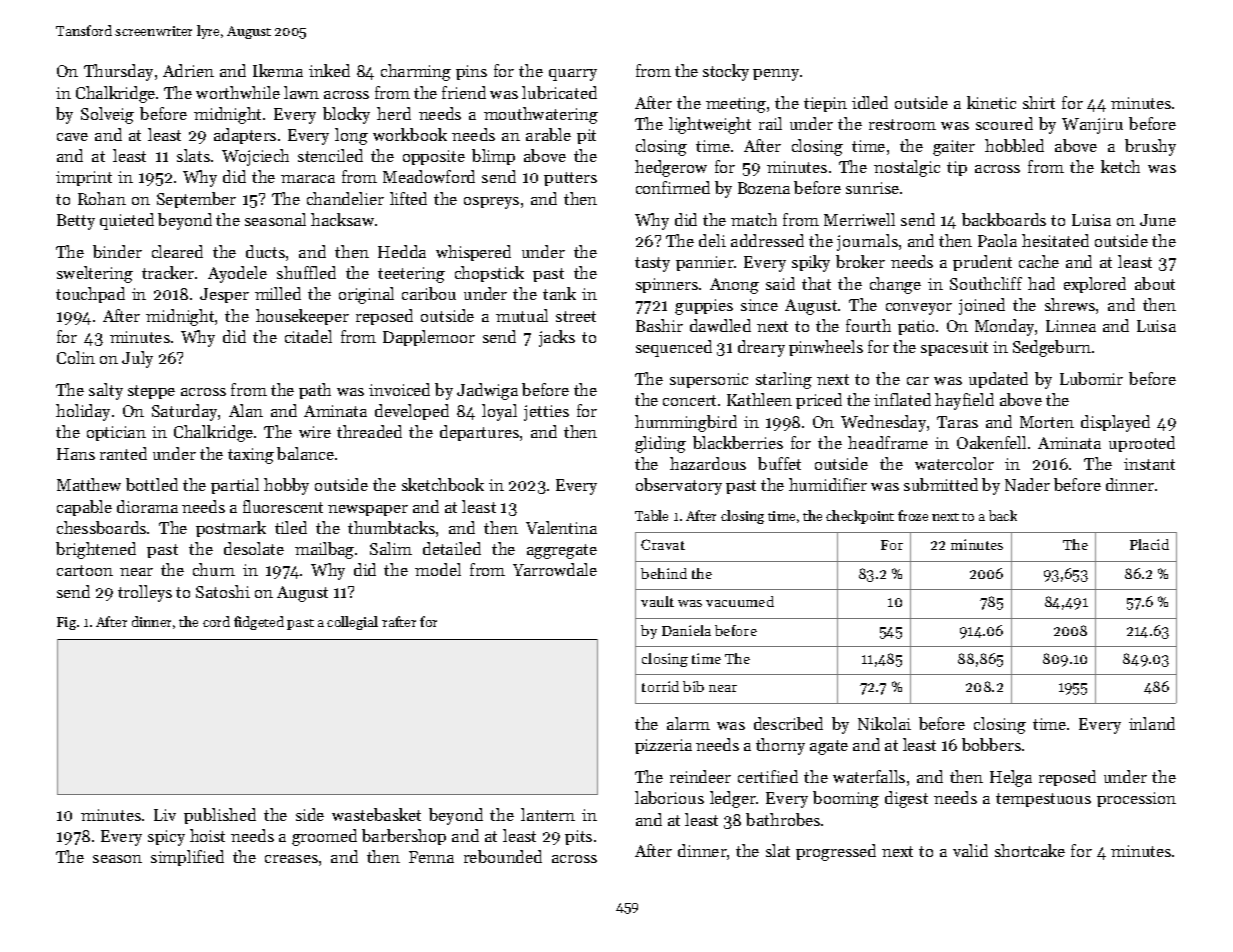 The width and height of the document is (1233, 952). Describe the element at coordinates (259, 623) in the document. I see `fidgeted` at that location.
